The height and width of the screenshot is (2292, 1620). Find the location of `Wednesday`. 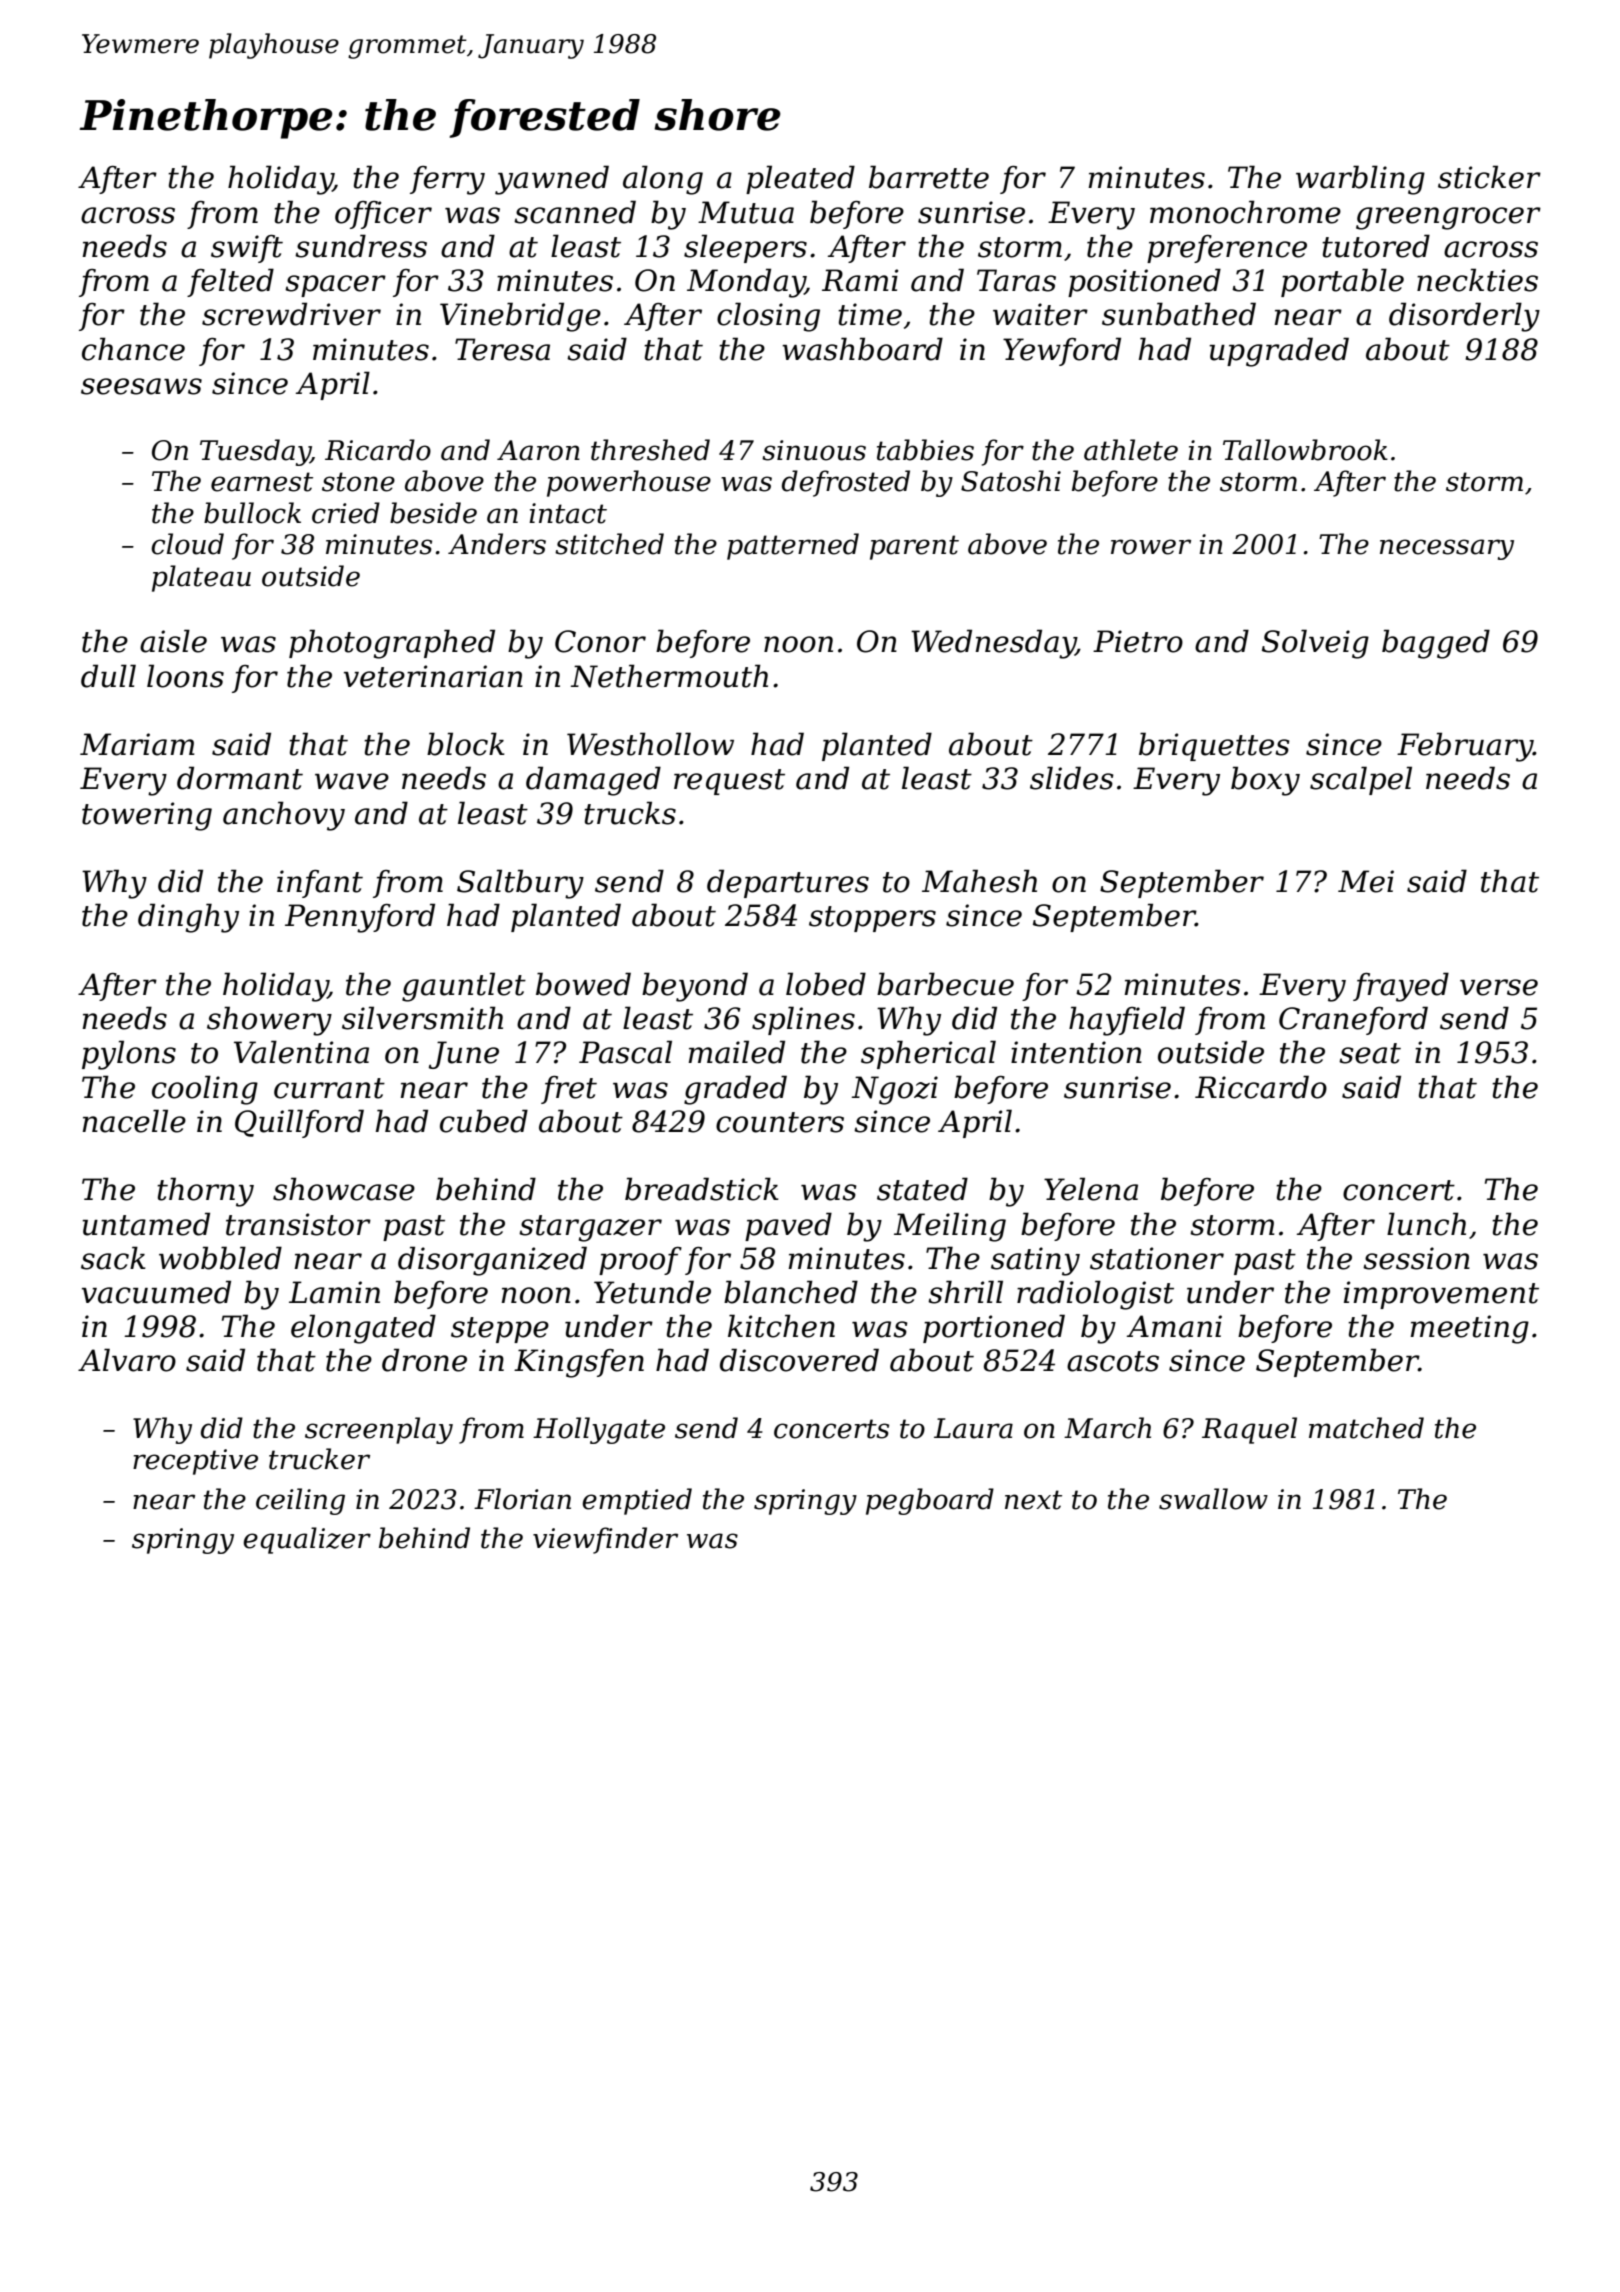

Wednesday is located at coordinates (993, 644).
